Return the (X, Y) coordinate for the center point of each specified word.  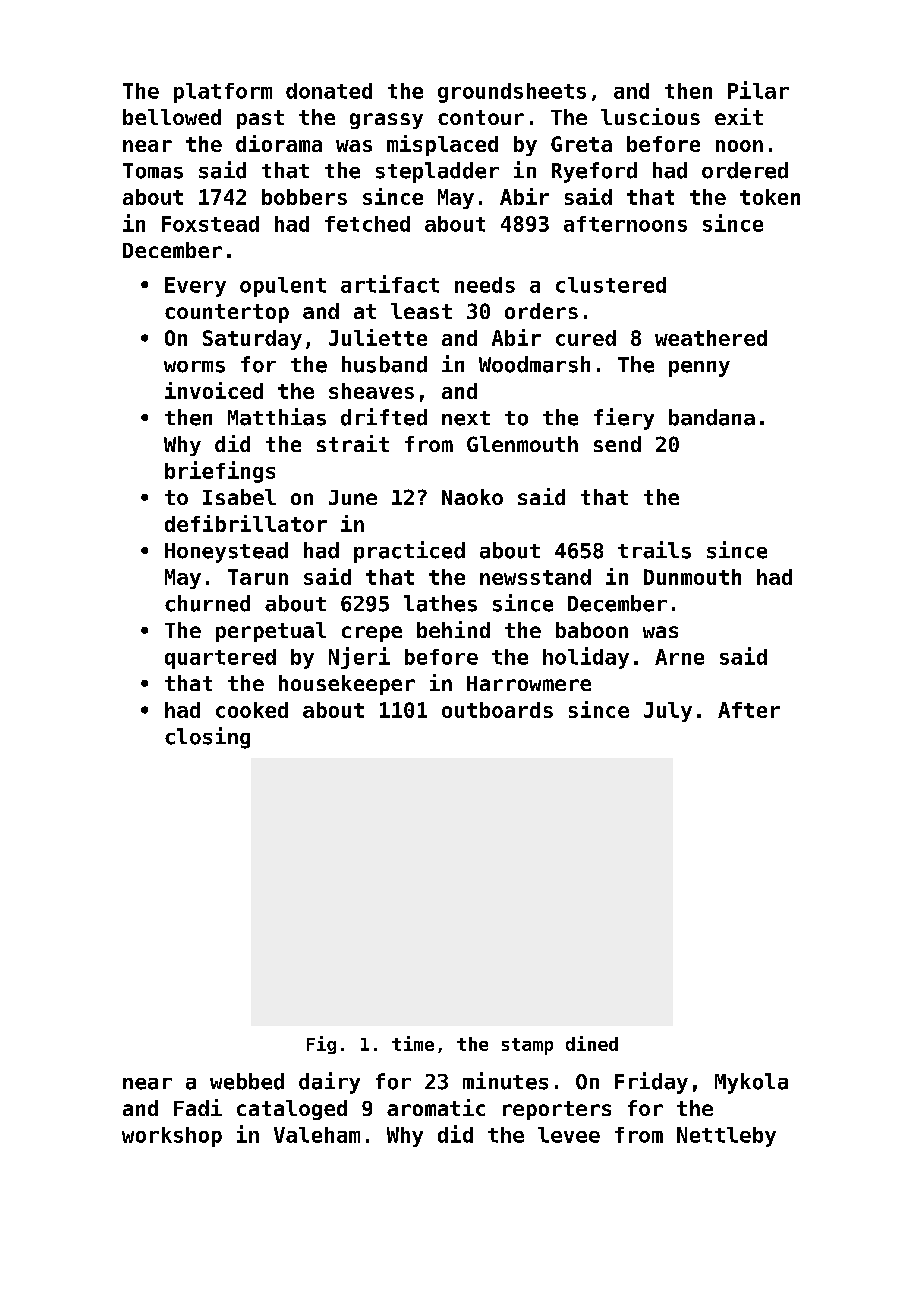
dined (592, 1043)
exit (739, 116)
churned (207, 603)
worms (194, 367)
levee (569, 1135)
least (421, 311)
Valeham (317, 1135)
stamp (527, 1046)
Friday (651, 1083)
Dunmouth (692, 577)
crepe (372, 634)
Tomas (153, 171)
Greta (581, 144)
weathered (711, 338)
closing (207, 738)
